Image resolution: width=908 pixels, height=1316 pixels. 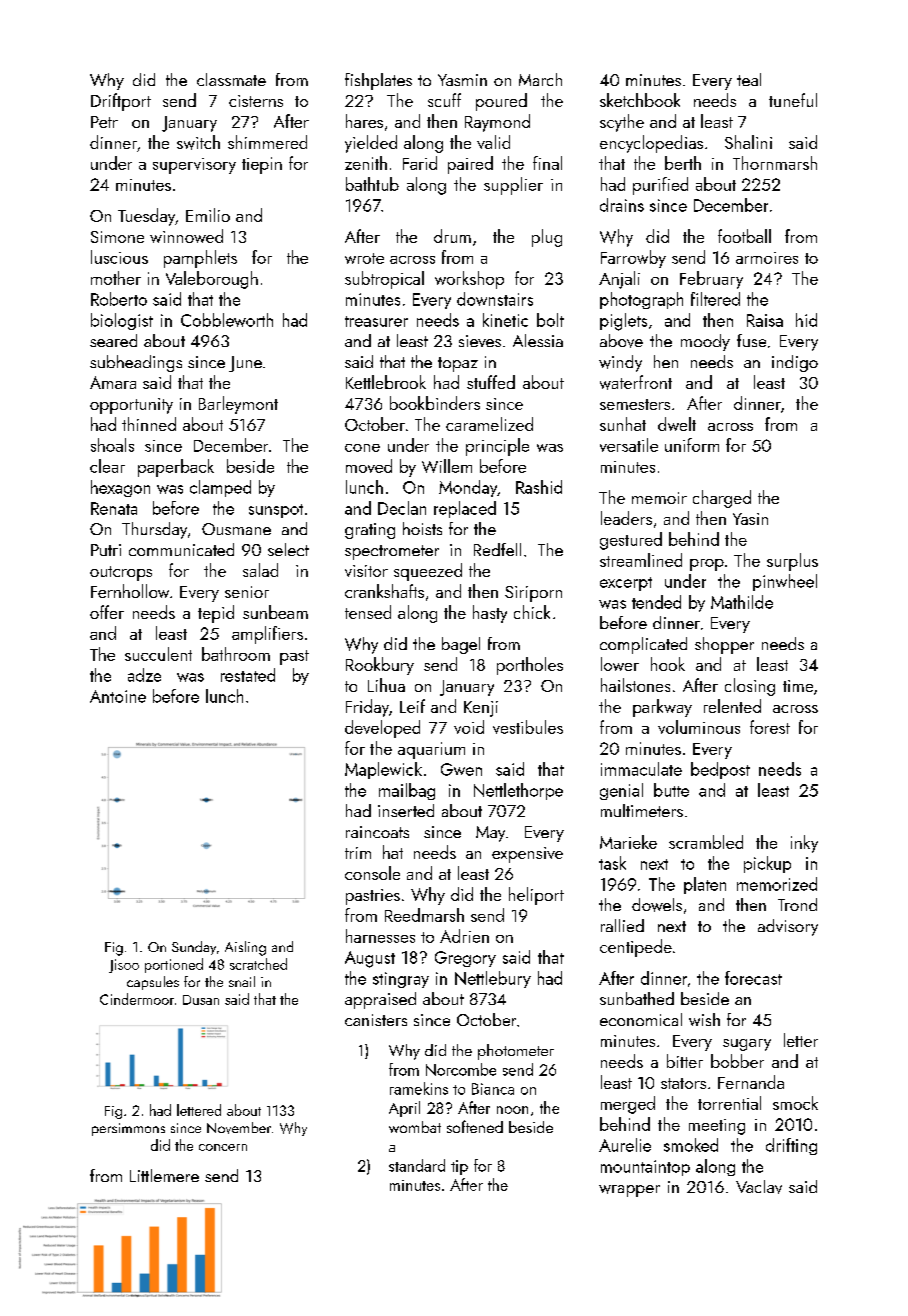 I want to click on supervisory, so click(x=194, y=166).
